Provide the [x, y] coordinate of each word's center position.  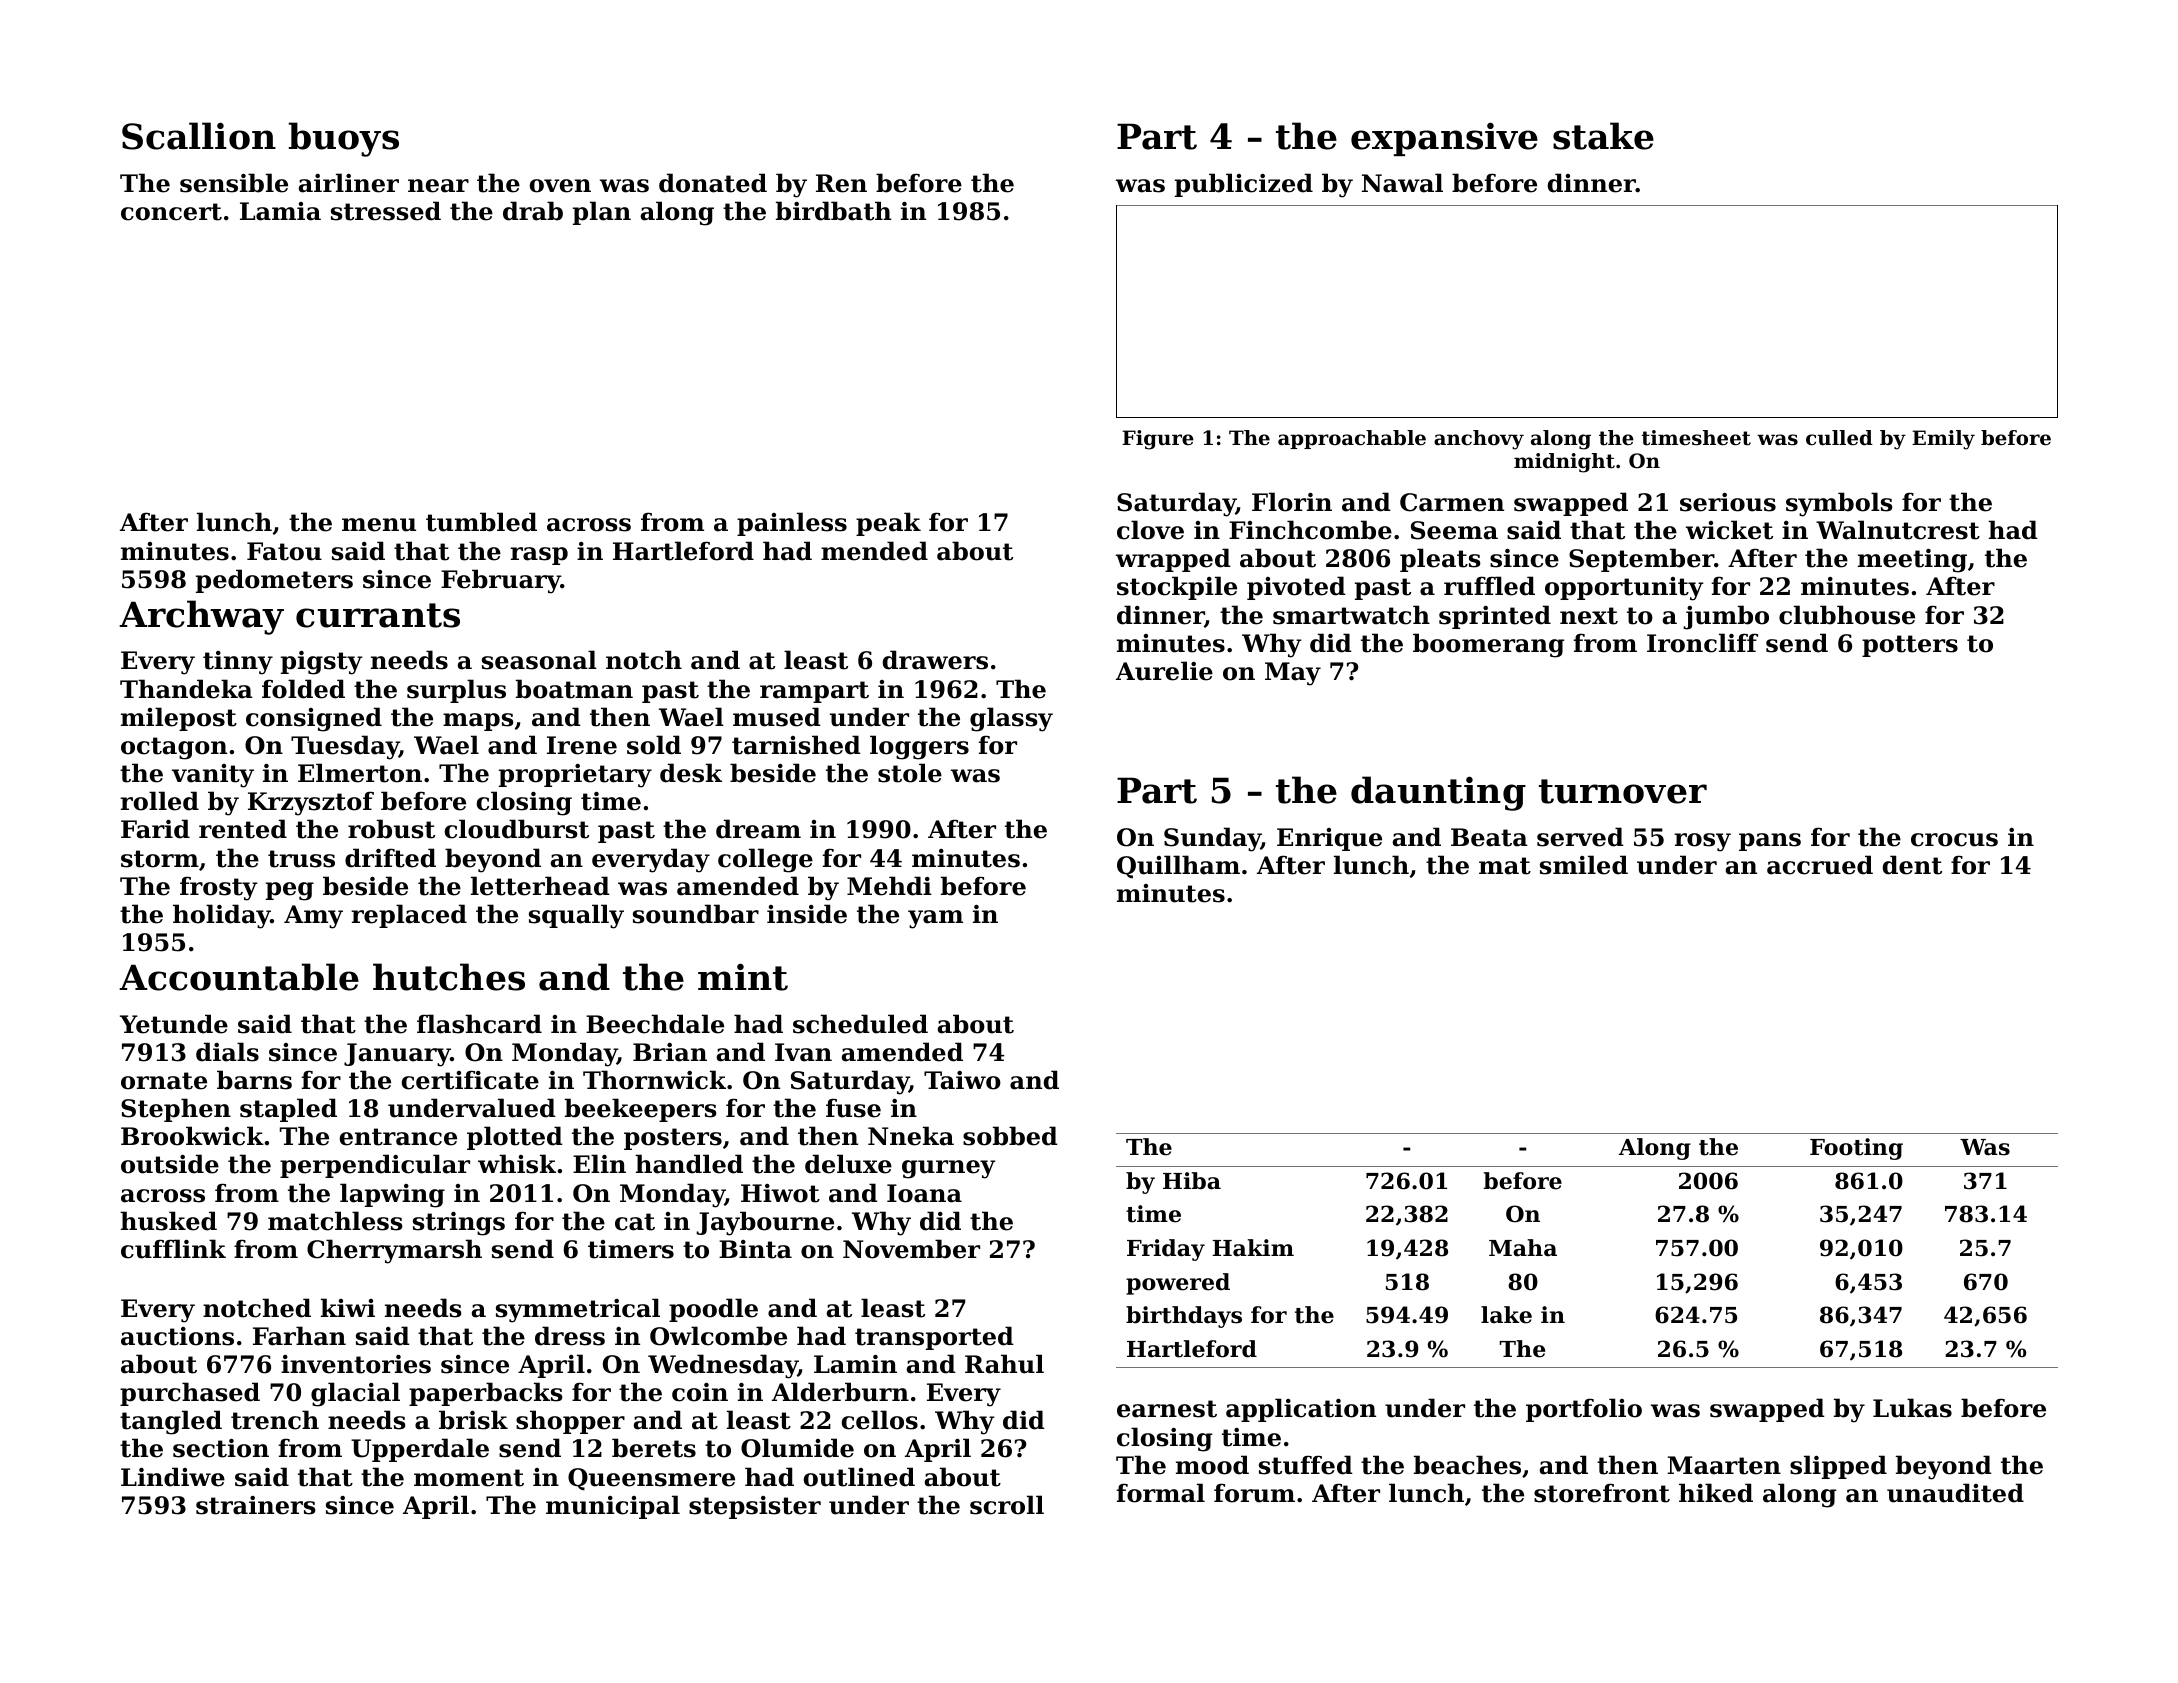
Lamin [855, 1364]
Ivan [803, 1052]
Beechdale [655, 1024]
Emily [1943, 440]
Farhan [299, 1336]
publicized [1244, 185]
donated [713, 183]
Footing [1856, 1149]
